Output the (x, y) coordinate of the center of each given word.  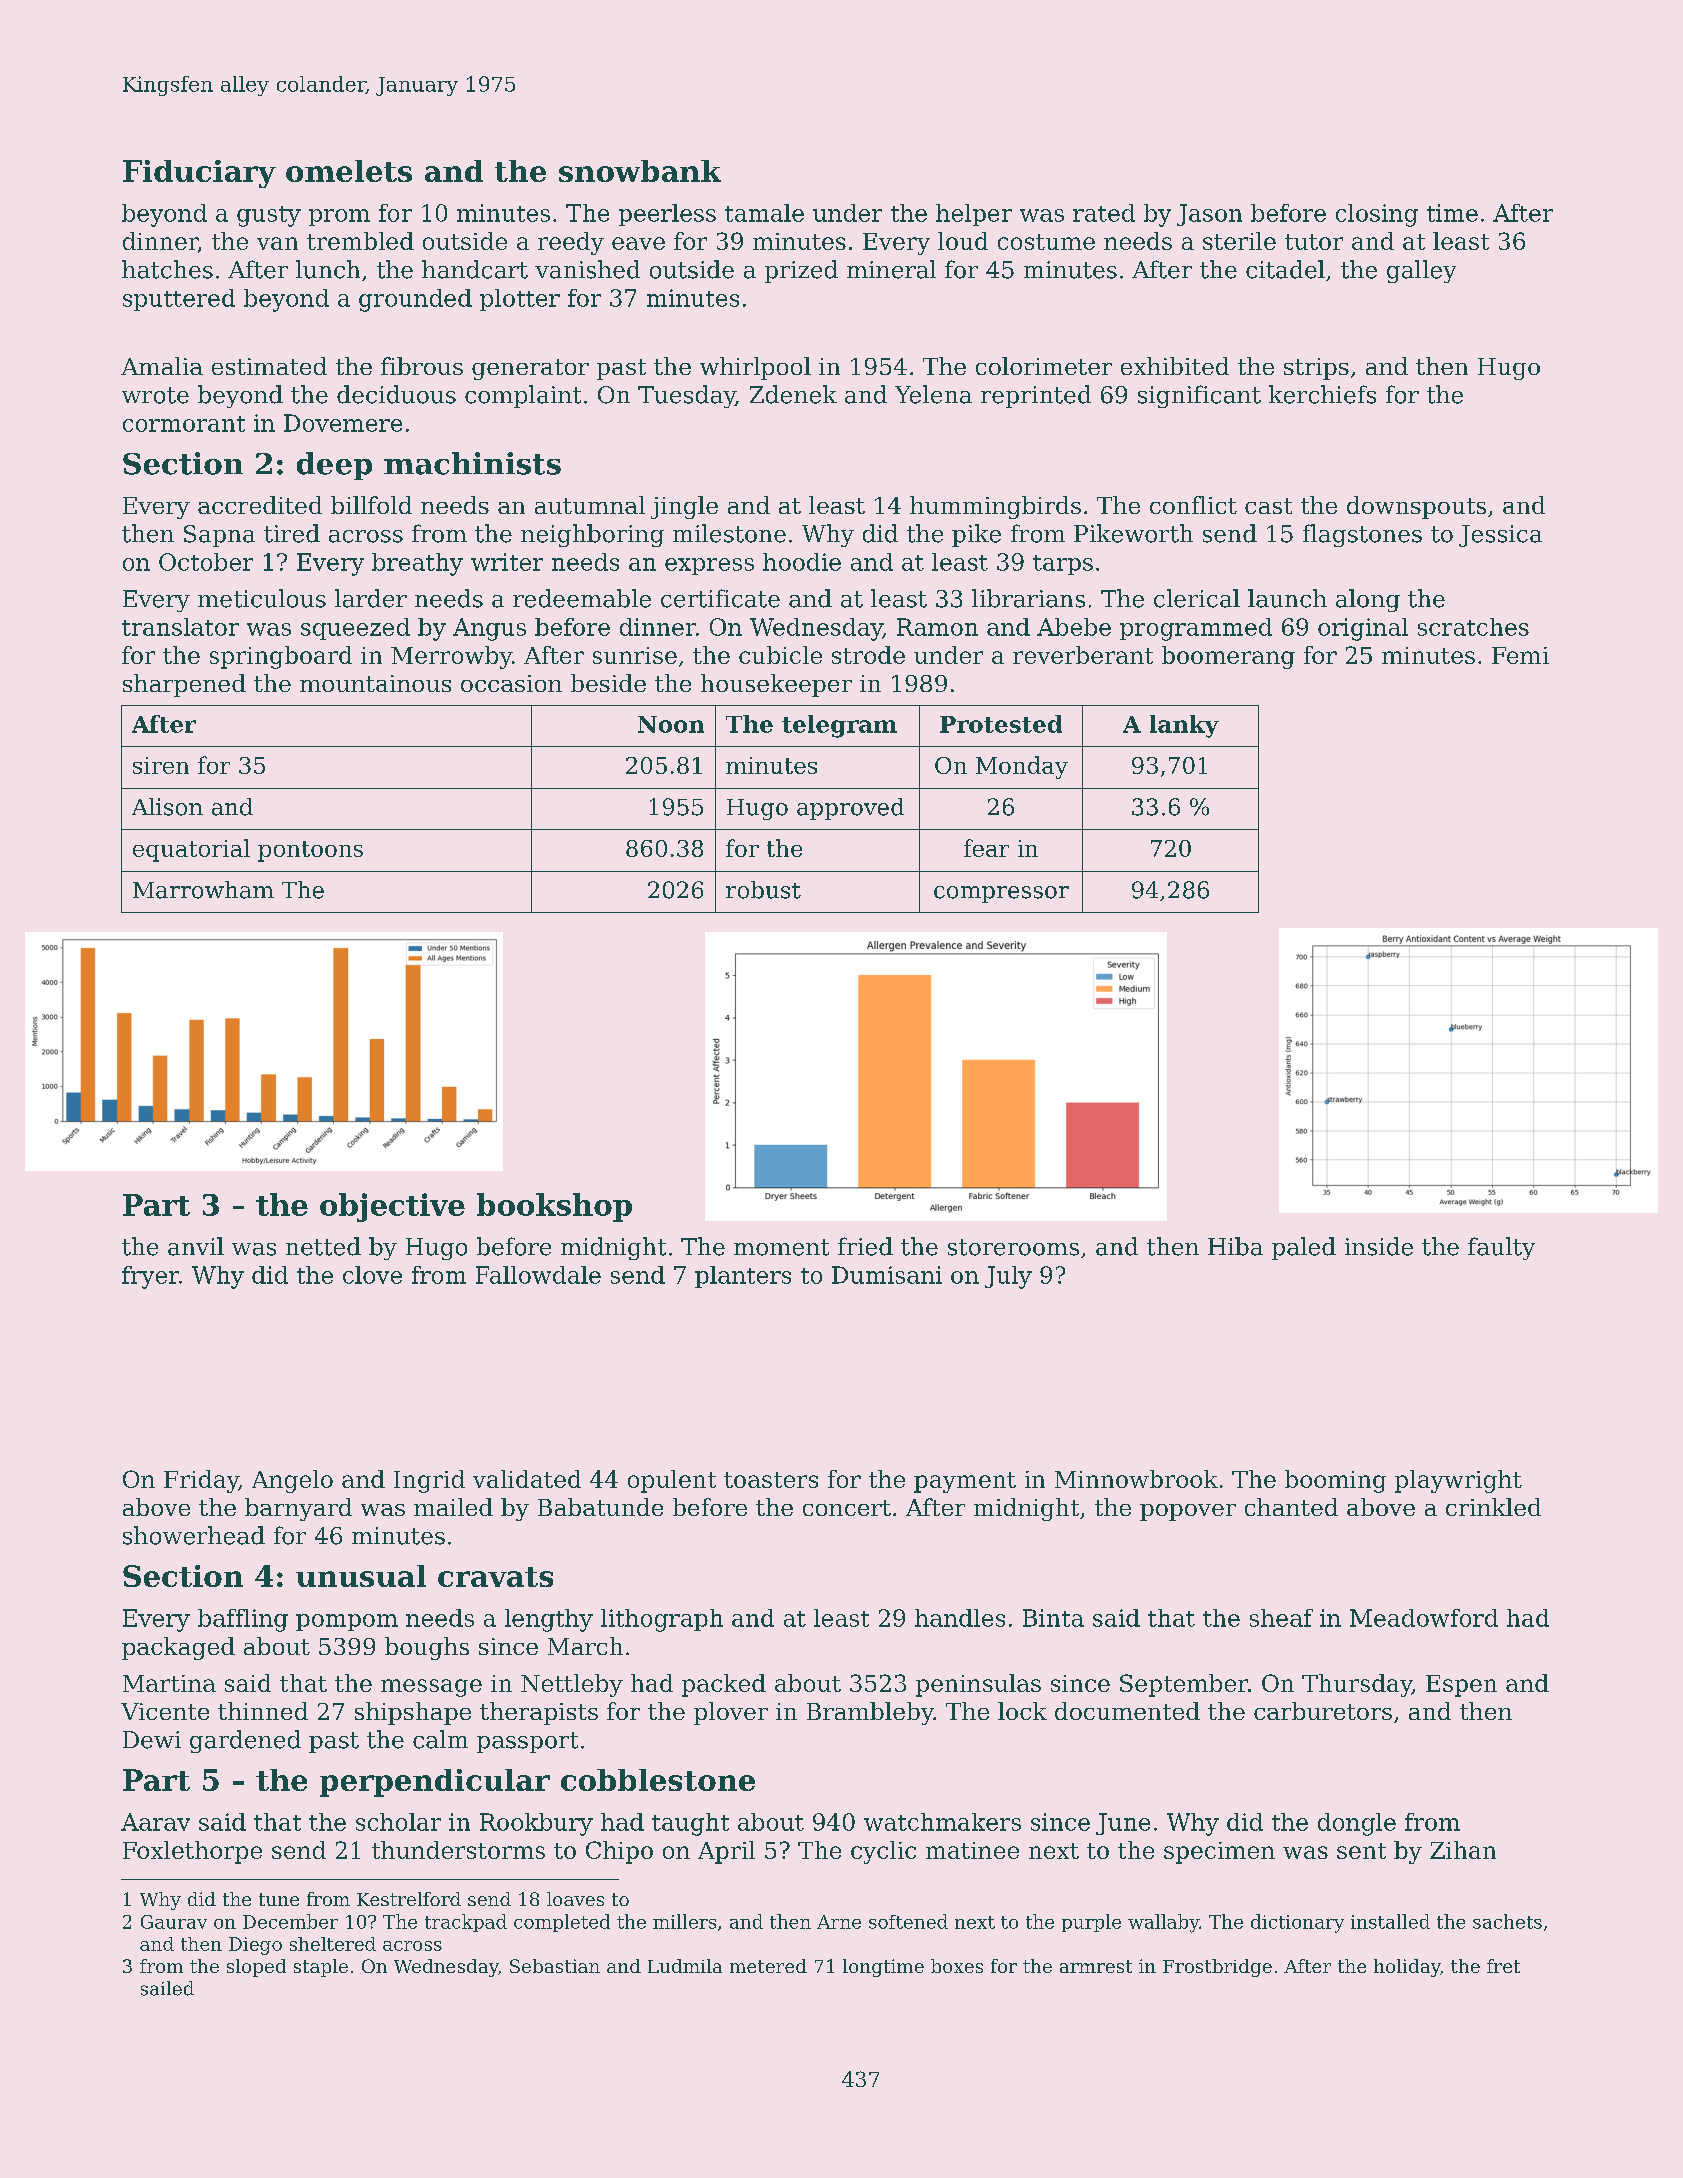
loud (963, 241)
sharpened (184, 685)
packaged (178, 1648)
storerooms (1013, 1247)
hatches (167, 269)
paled (1304, 1248)
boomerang (1228, 657)
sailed (167, 1988)
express (709, 566)
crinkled (1493, 1507)
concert (847, 1508)
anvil (196, 1246)
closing (1377, 215)
